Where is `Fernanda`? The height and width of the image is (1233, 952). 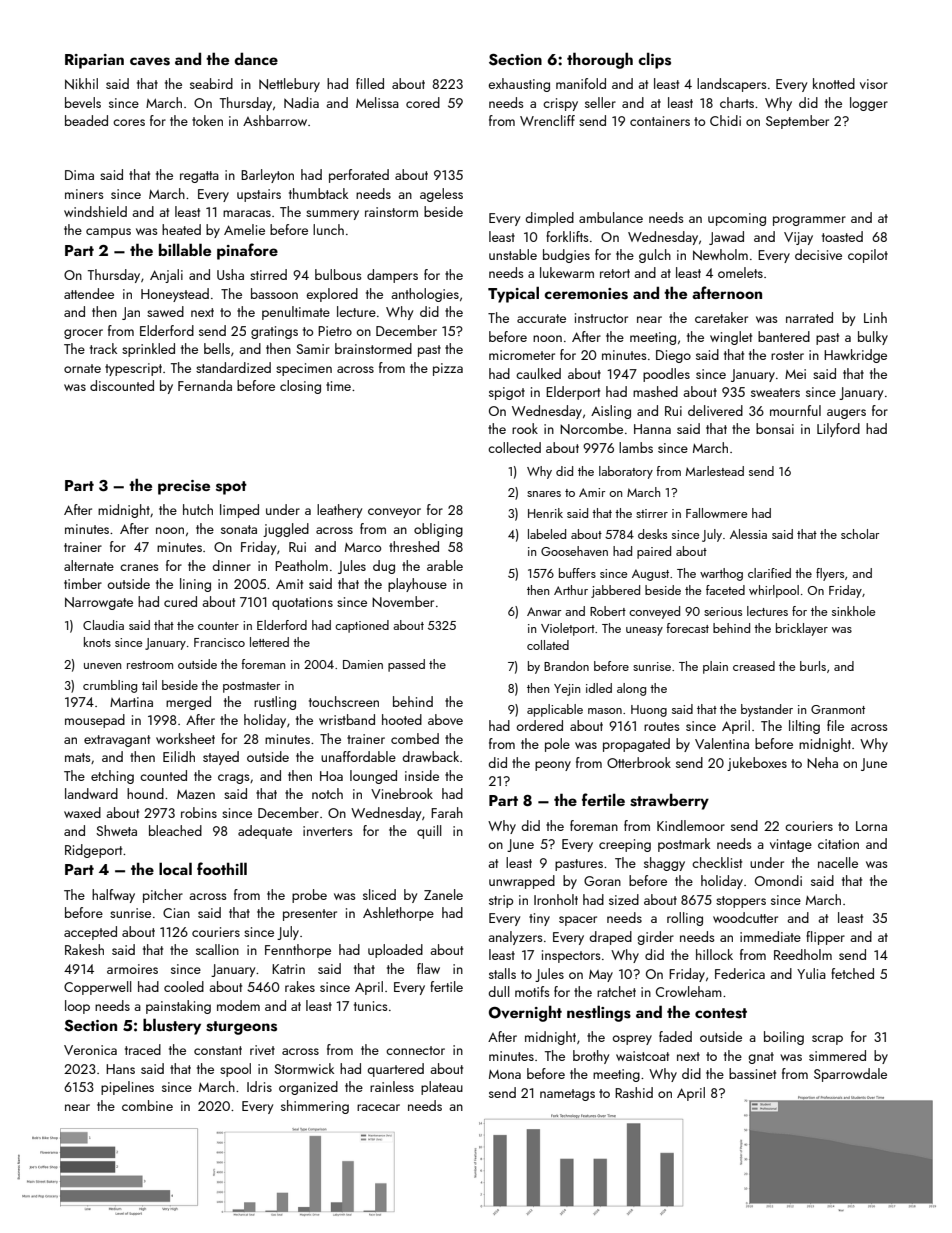
Fernanda is located at coordinates (205, 385).
